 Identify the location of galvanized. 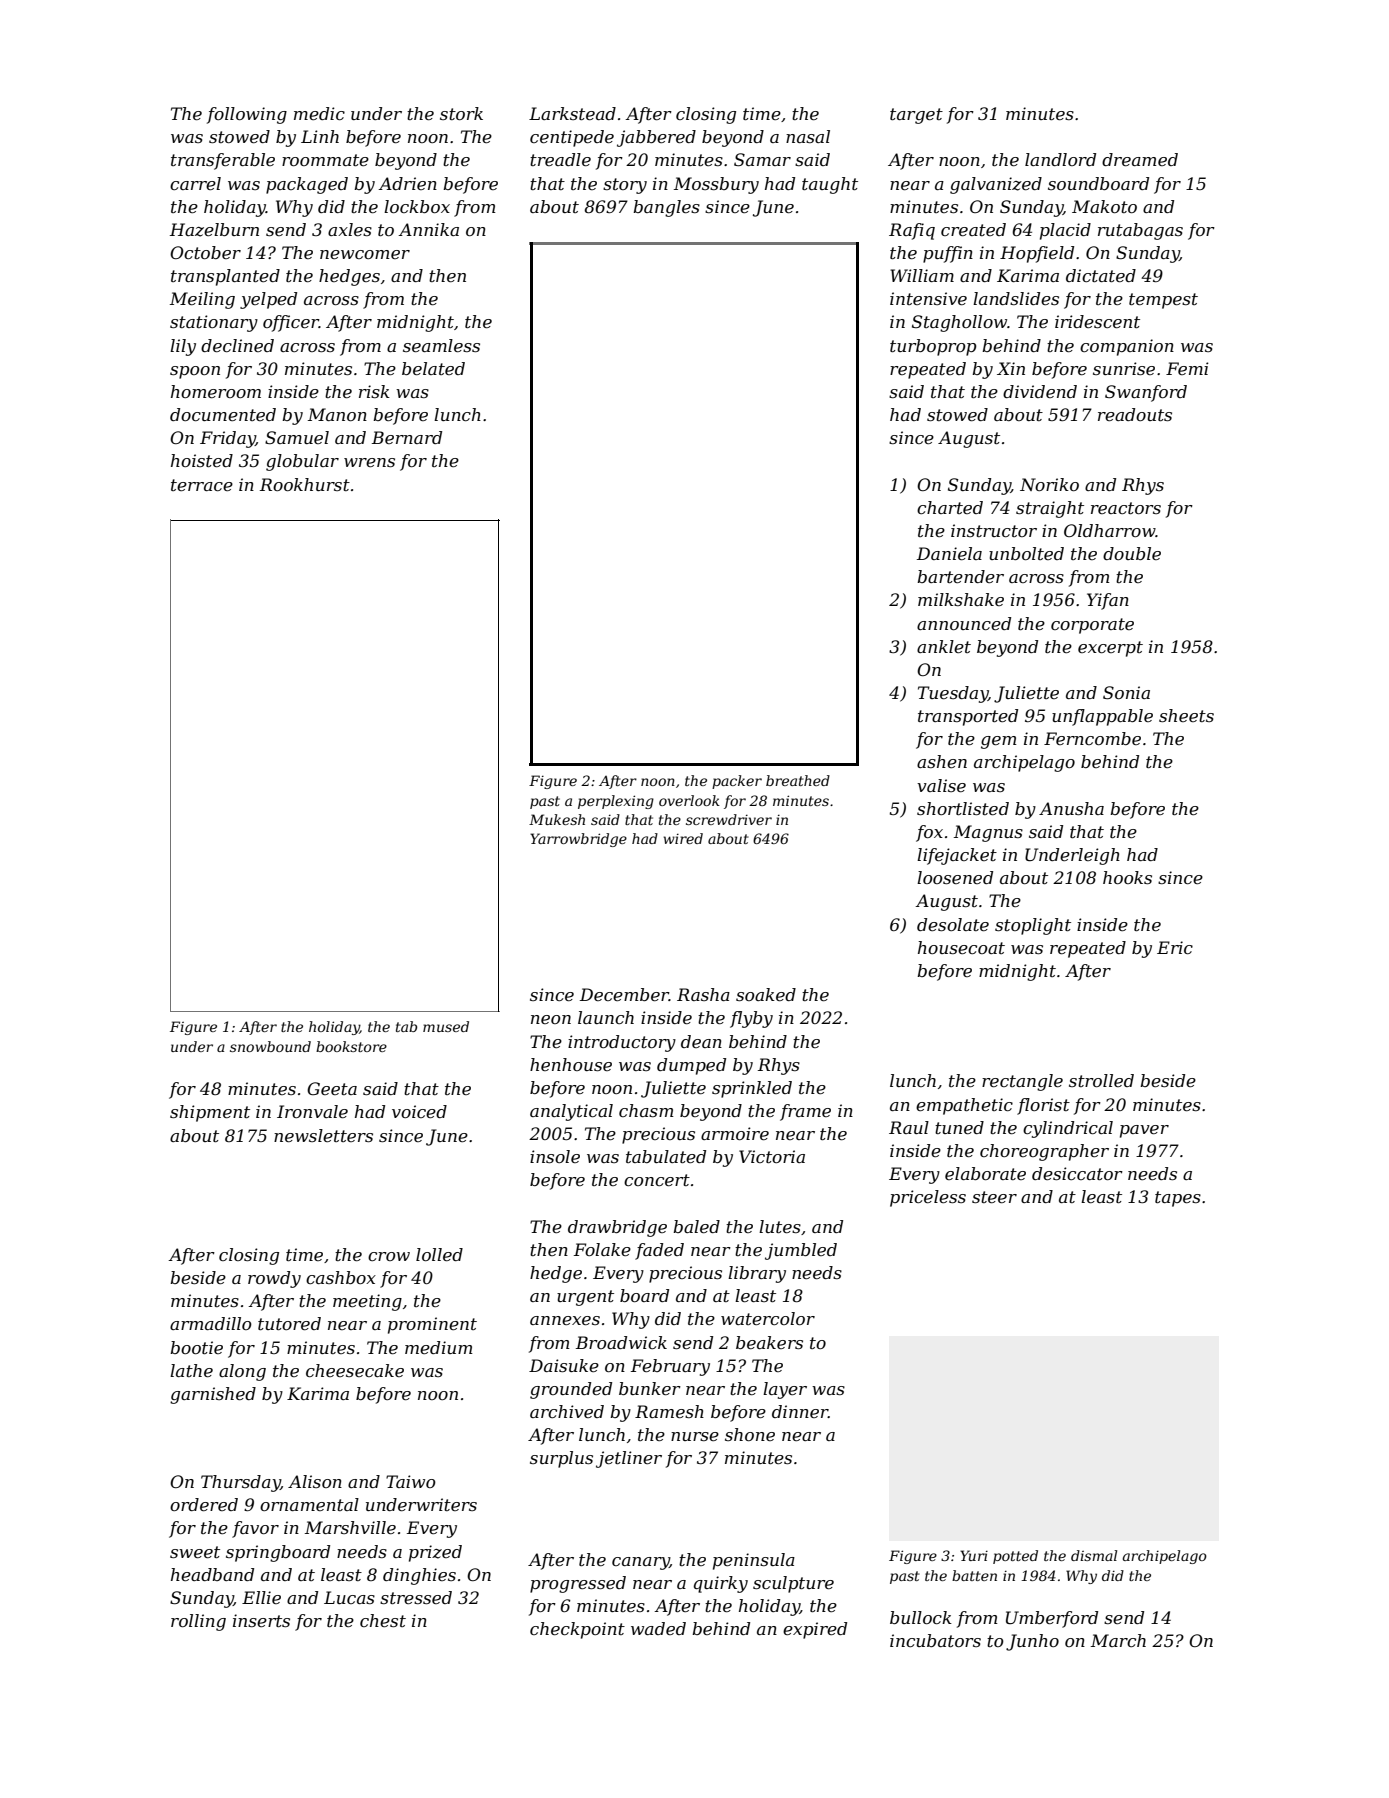
(996, 185).
